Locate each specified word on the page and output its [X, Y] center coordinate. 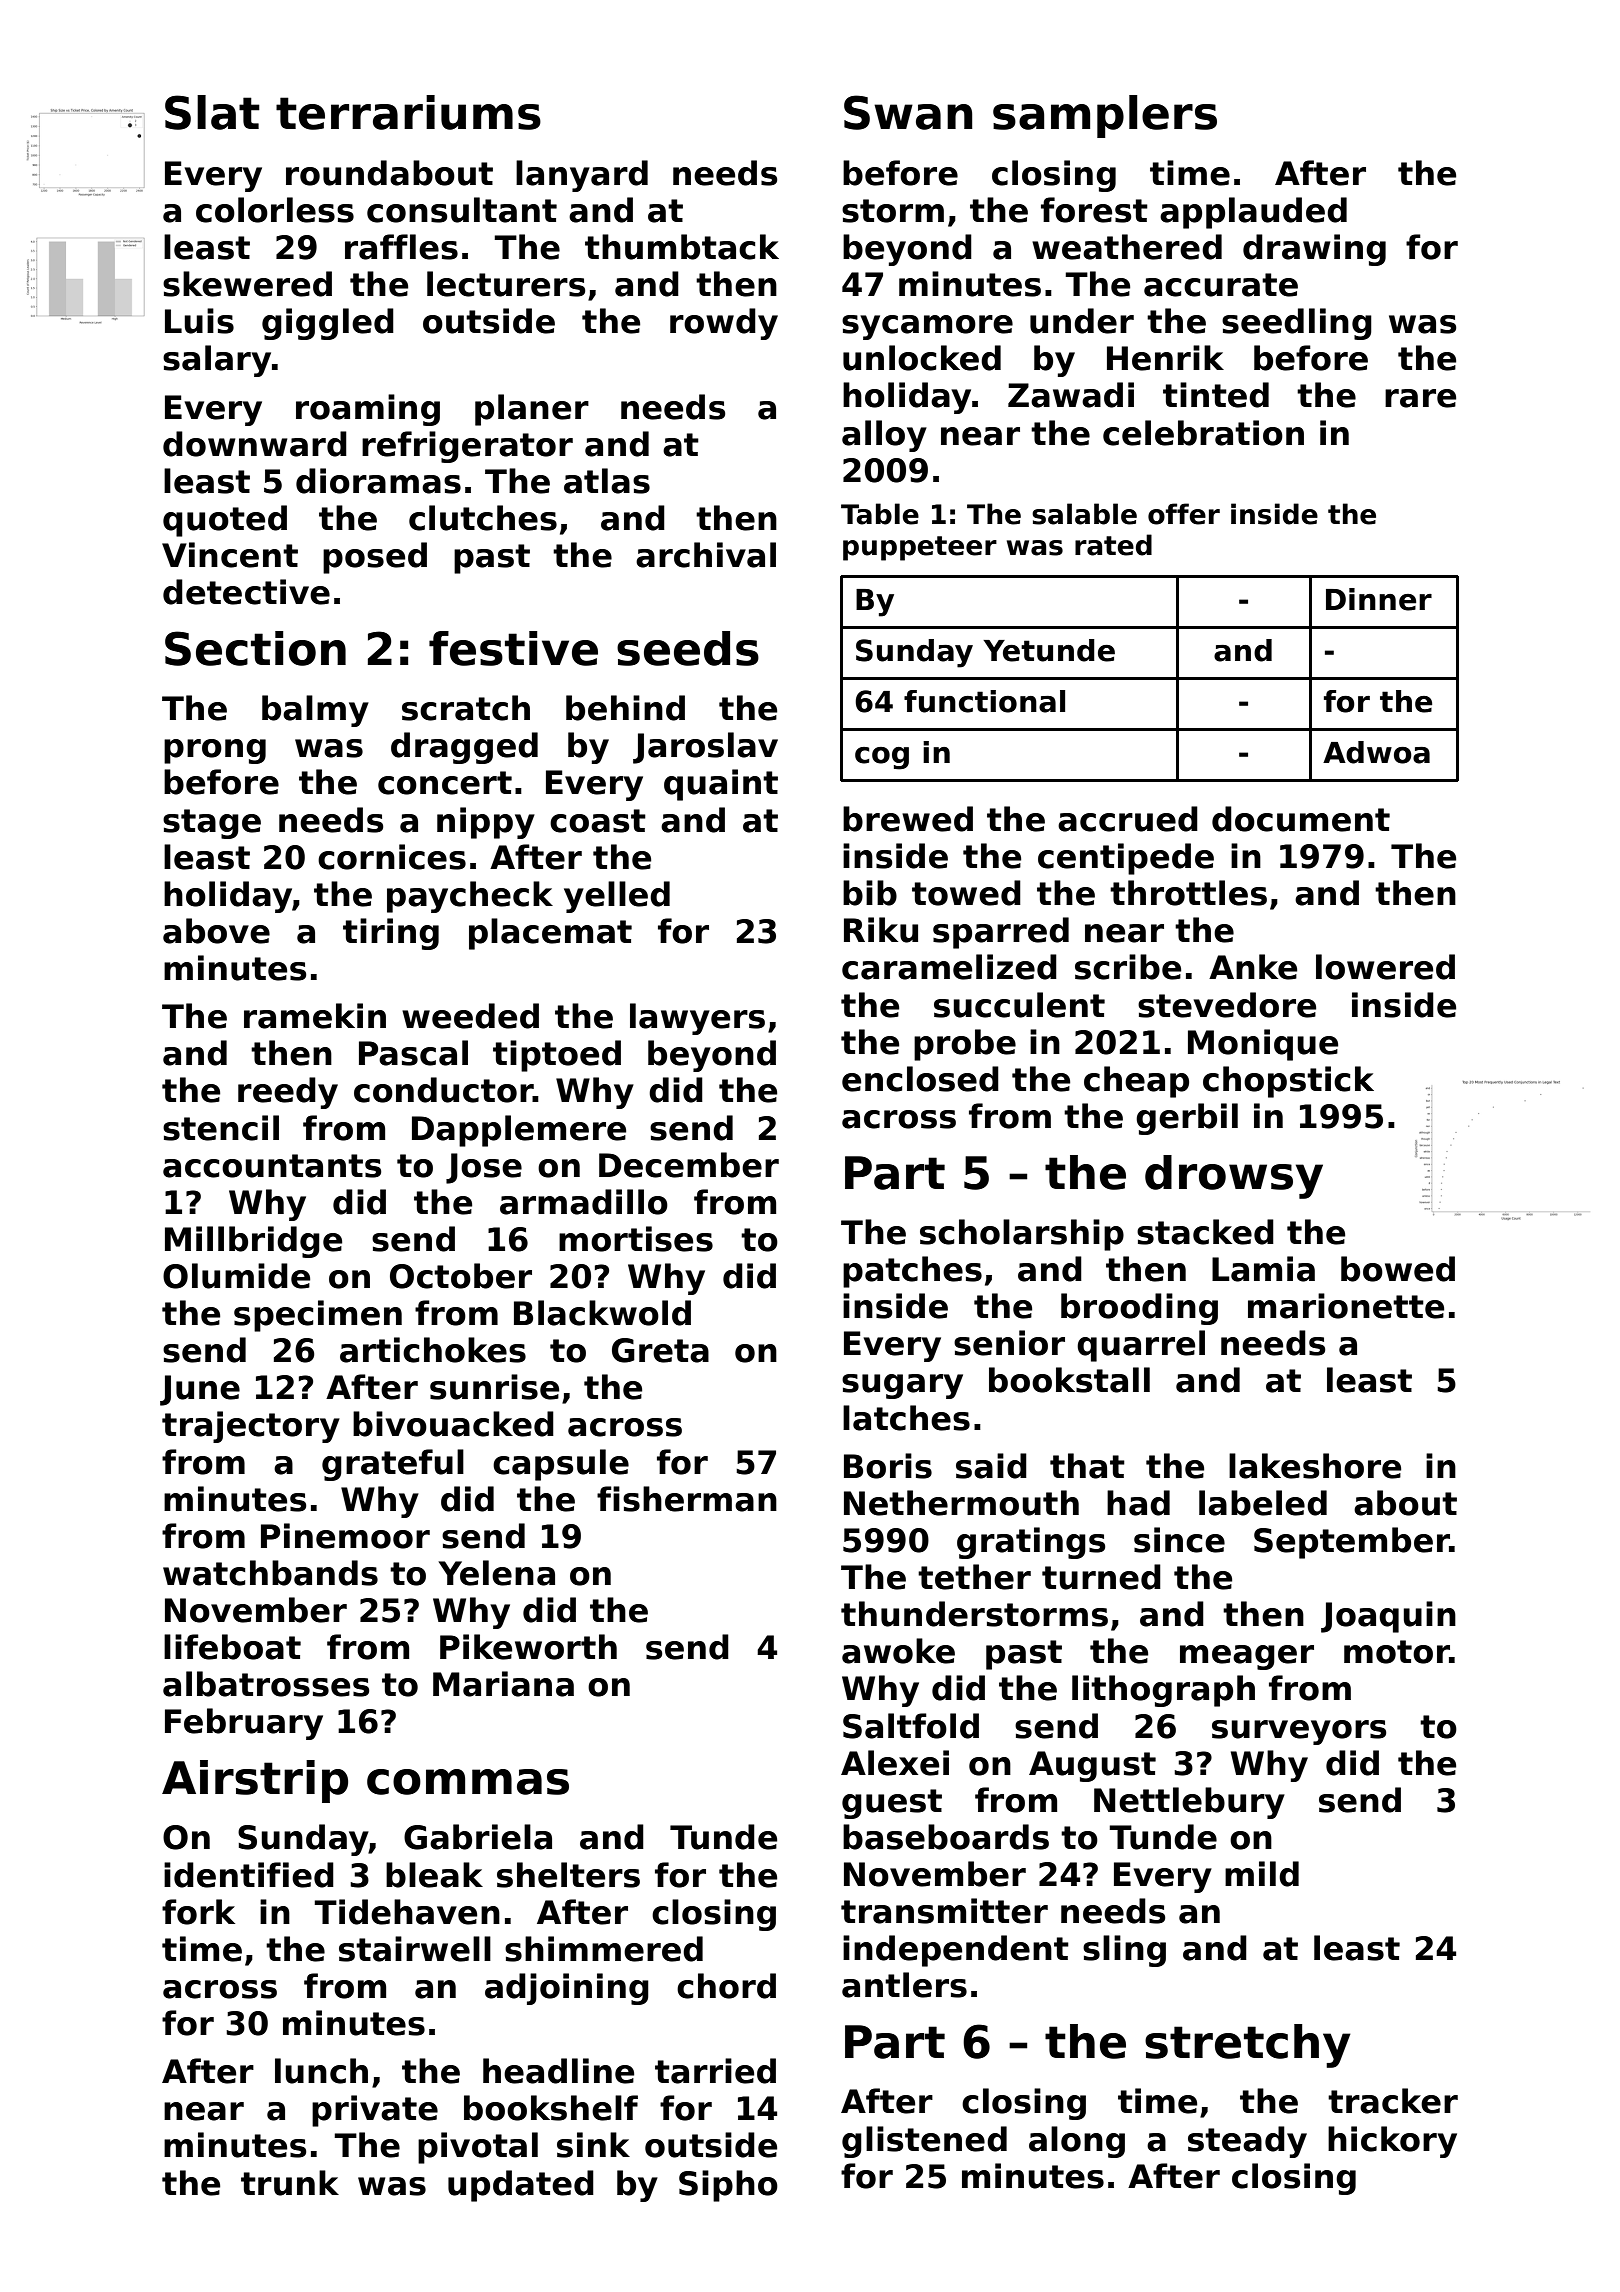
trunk [290, 2183]
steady [1247, 2142]
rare [1420, 398]
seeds [688, 648]
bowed [1398, 1269]
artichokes [433, 1350]
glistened [924, 2142]
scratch [466, 708]
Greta [660, 1350]
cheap [1136, 1082]
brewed [908, 819]
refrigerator [467, 447]
